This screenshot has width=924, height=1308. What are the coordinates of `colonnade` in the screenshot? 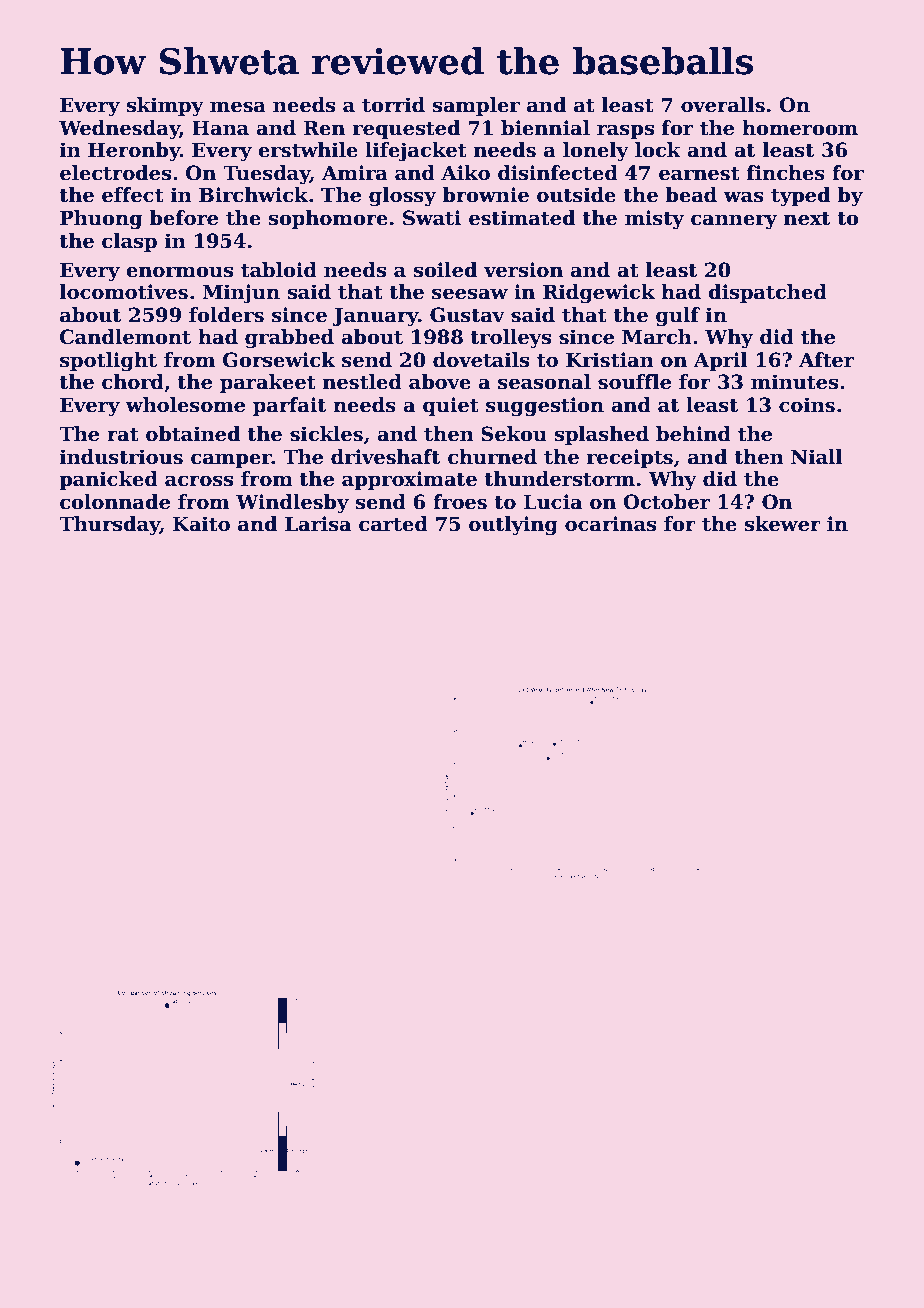 It's located at (115, 502).
